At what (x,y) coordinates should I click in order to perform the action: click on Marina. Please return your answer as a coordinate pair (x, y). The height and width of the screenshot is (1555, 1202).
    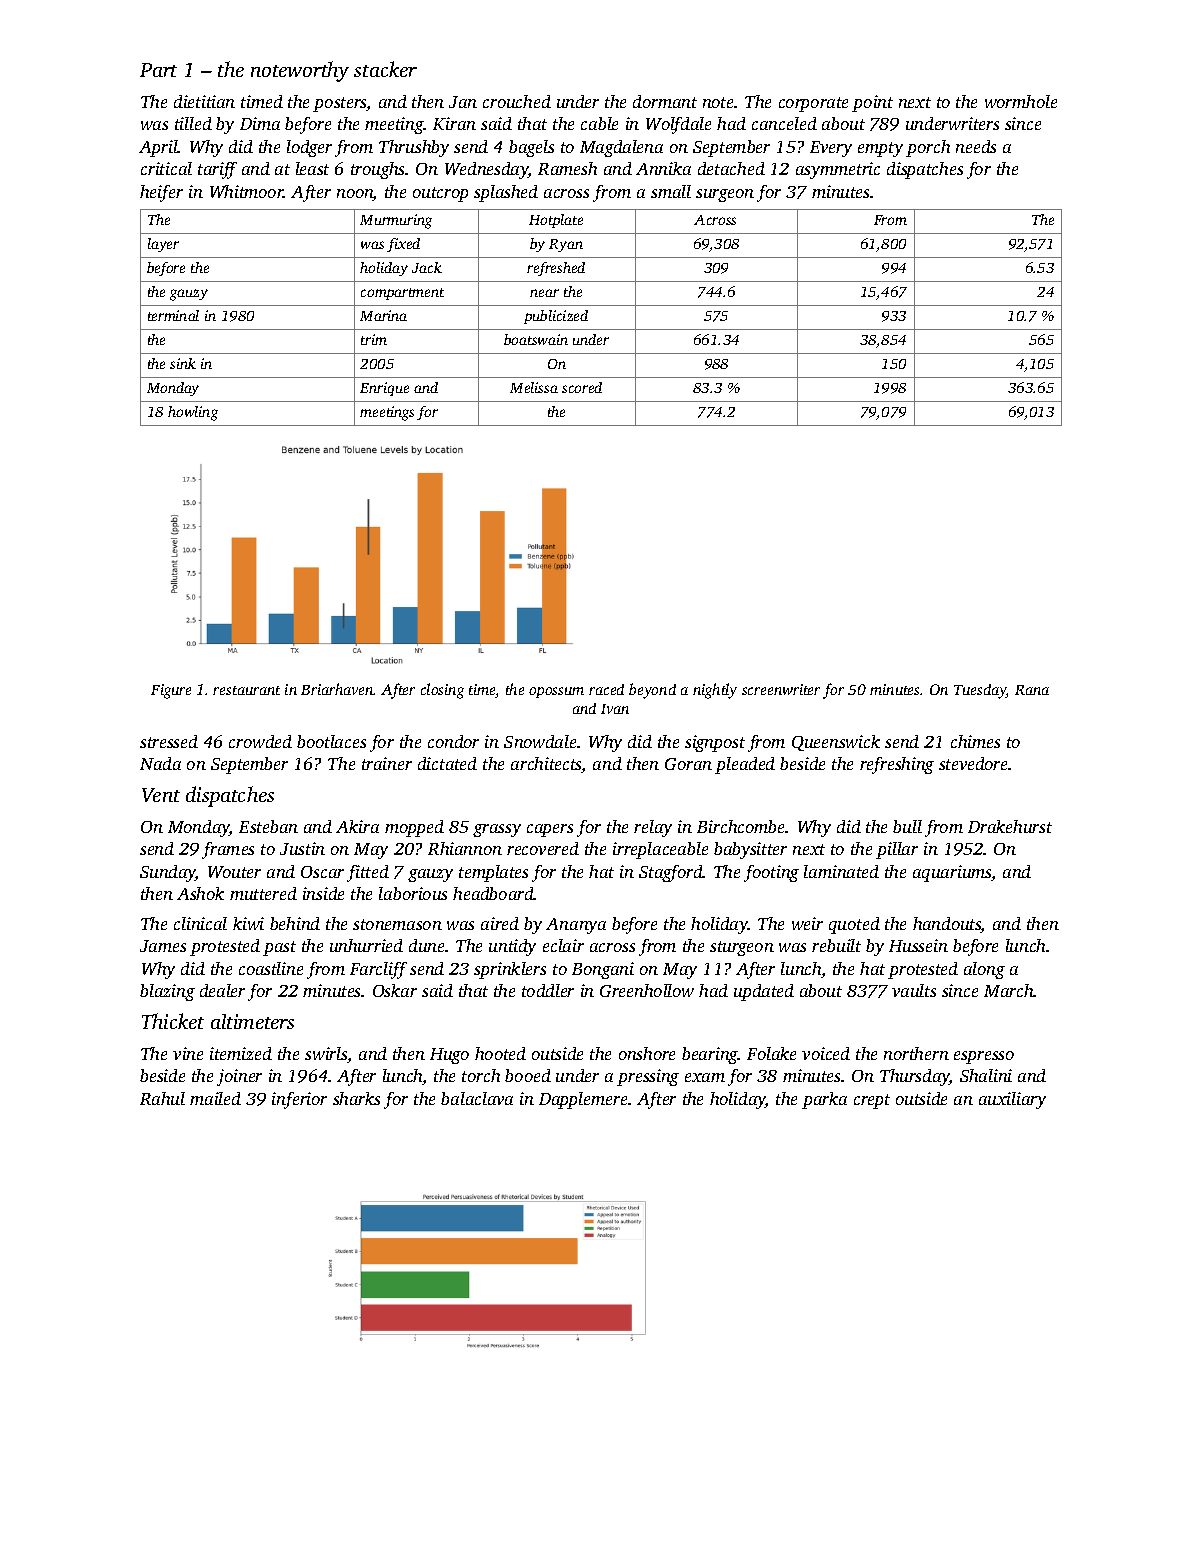
    Looking at the image, I should click on (383, 315).
